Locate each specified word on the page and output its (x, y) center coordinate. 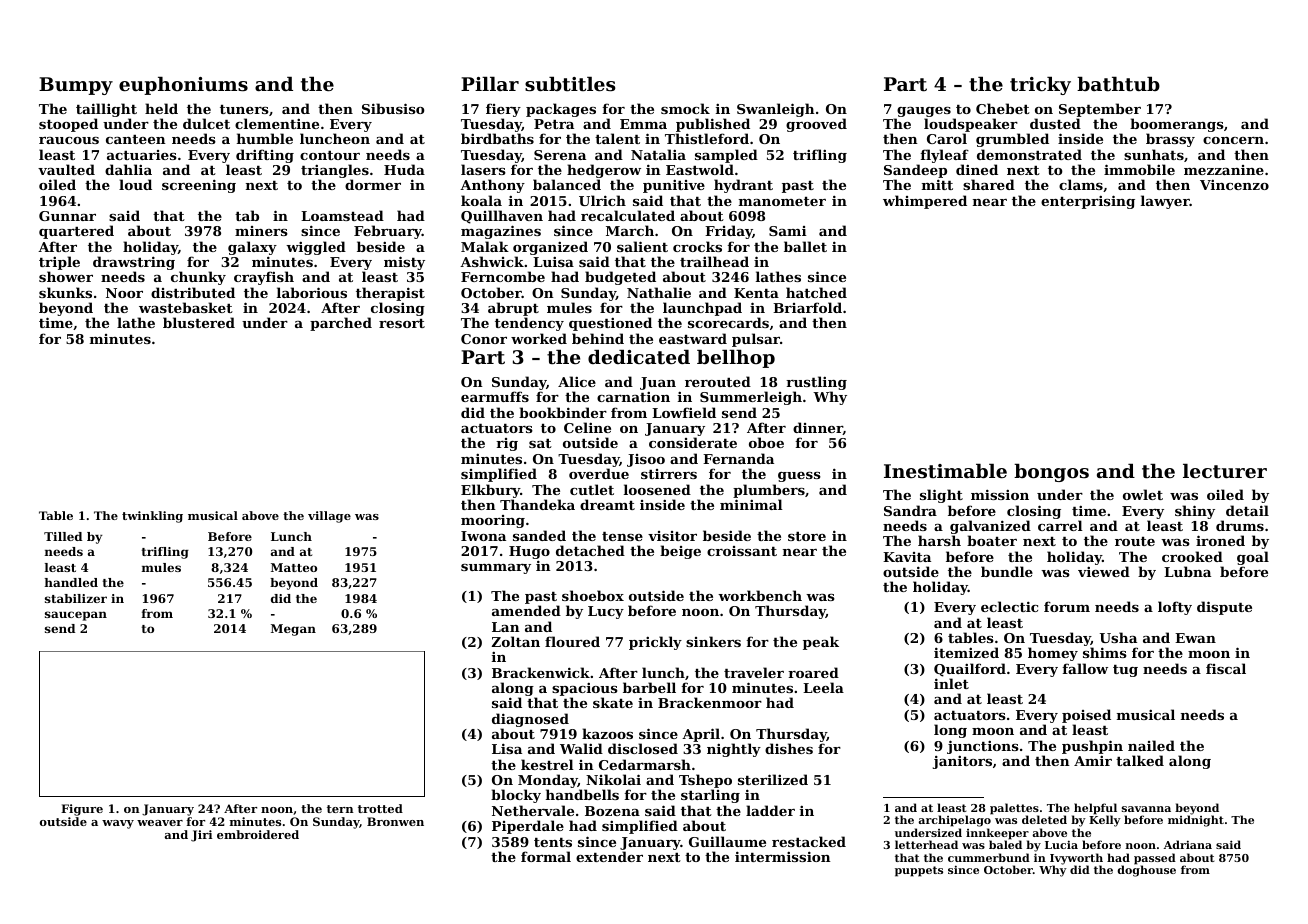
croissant (742, 551)
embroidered (258, 834)
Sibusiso (393, 108)
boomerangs (1177, 125)
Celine (587, 427)
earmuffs (495, 396)
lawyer (1165, 202)
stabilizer (76, 598)
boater (992, 540)
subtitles (570, 84)
